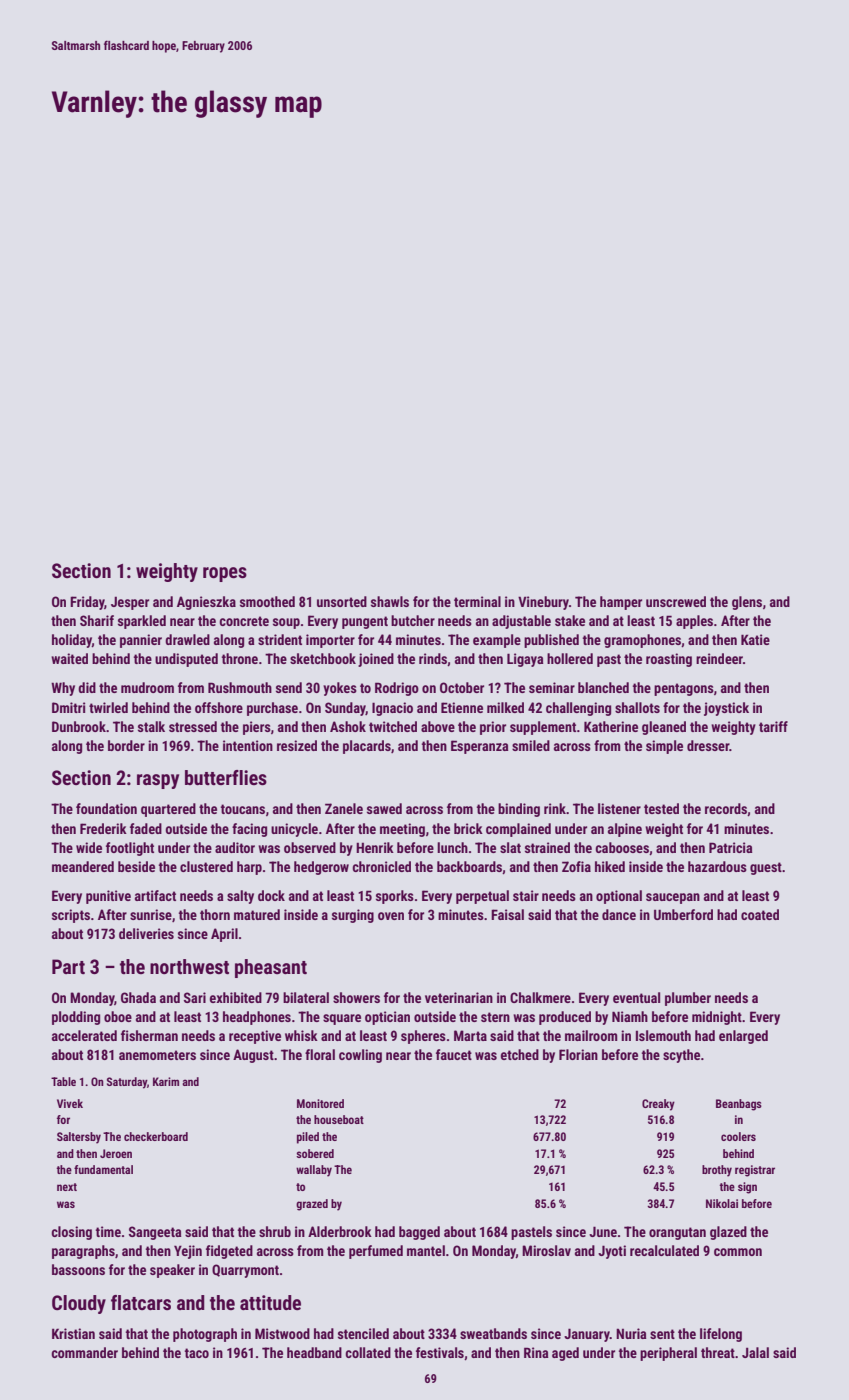 The height and width of the image is (1400, 849). I want to click on ropes, so click(225, 574).
